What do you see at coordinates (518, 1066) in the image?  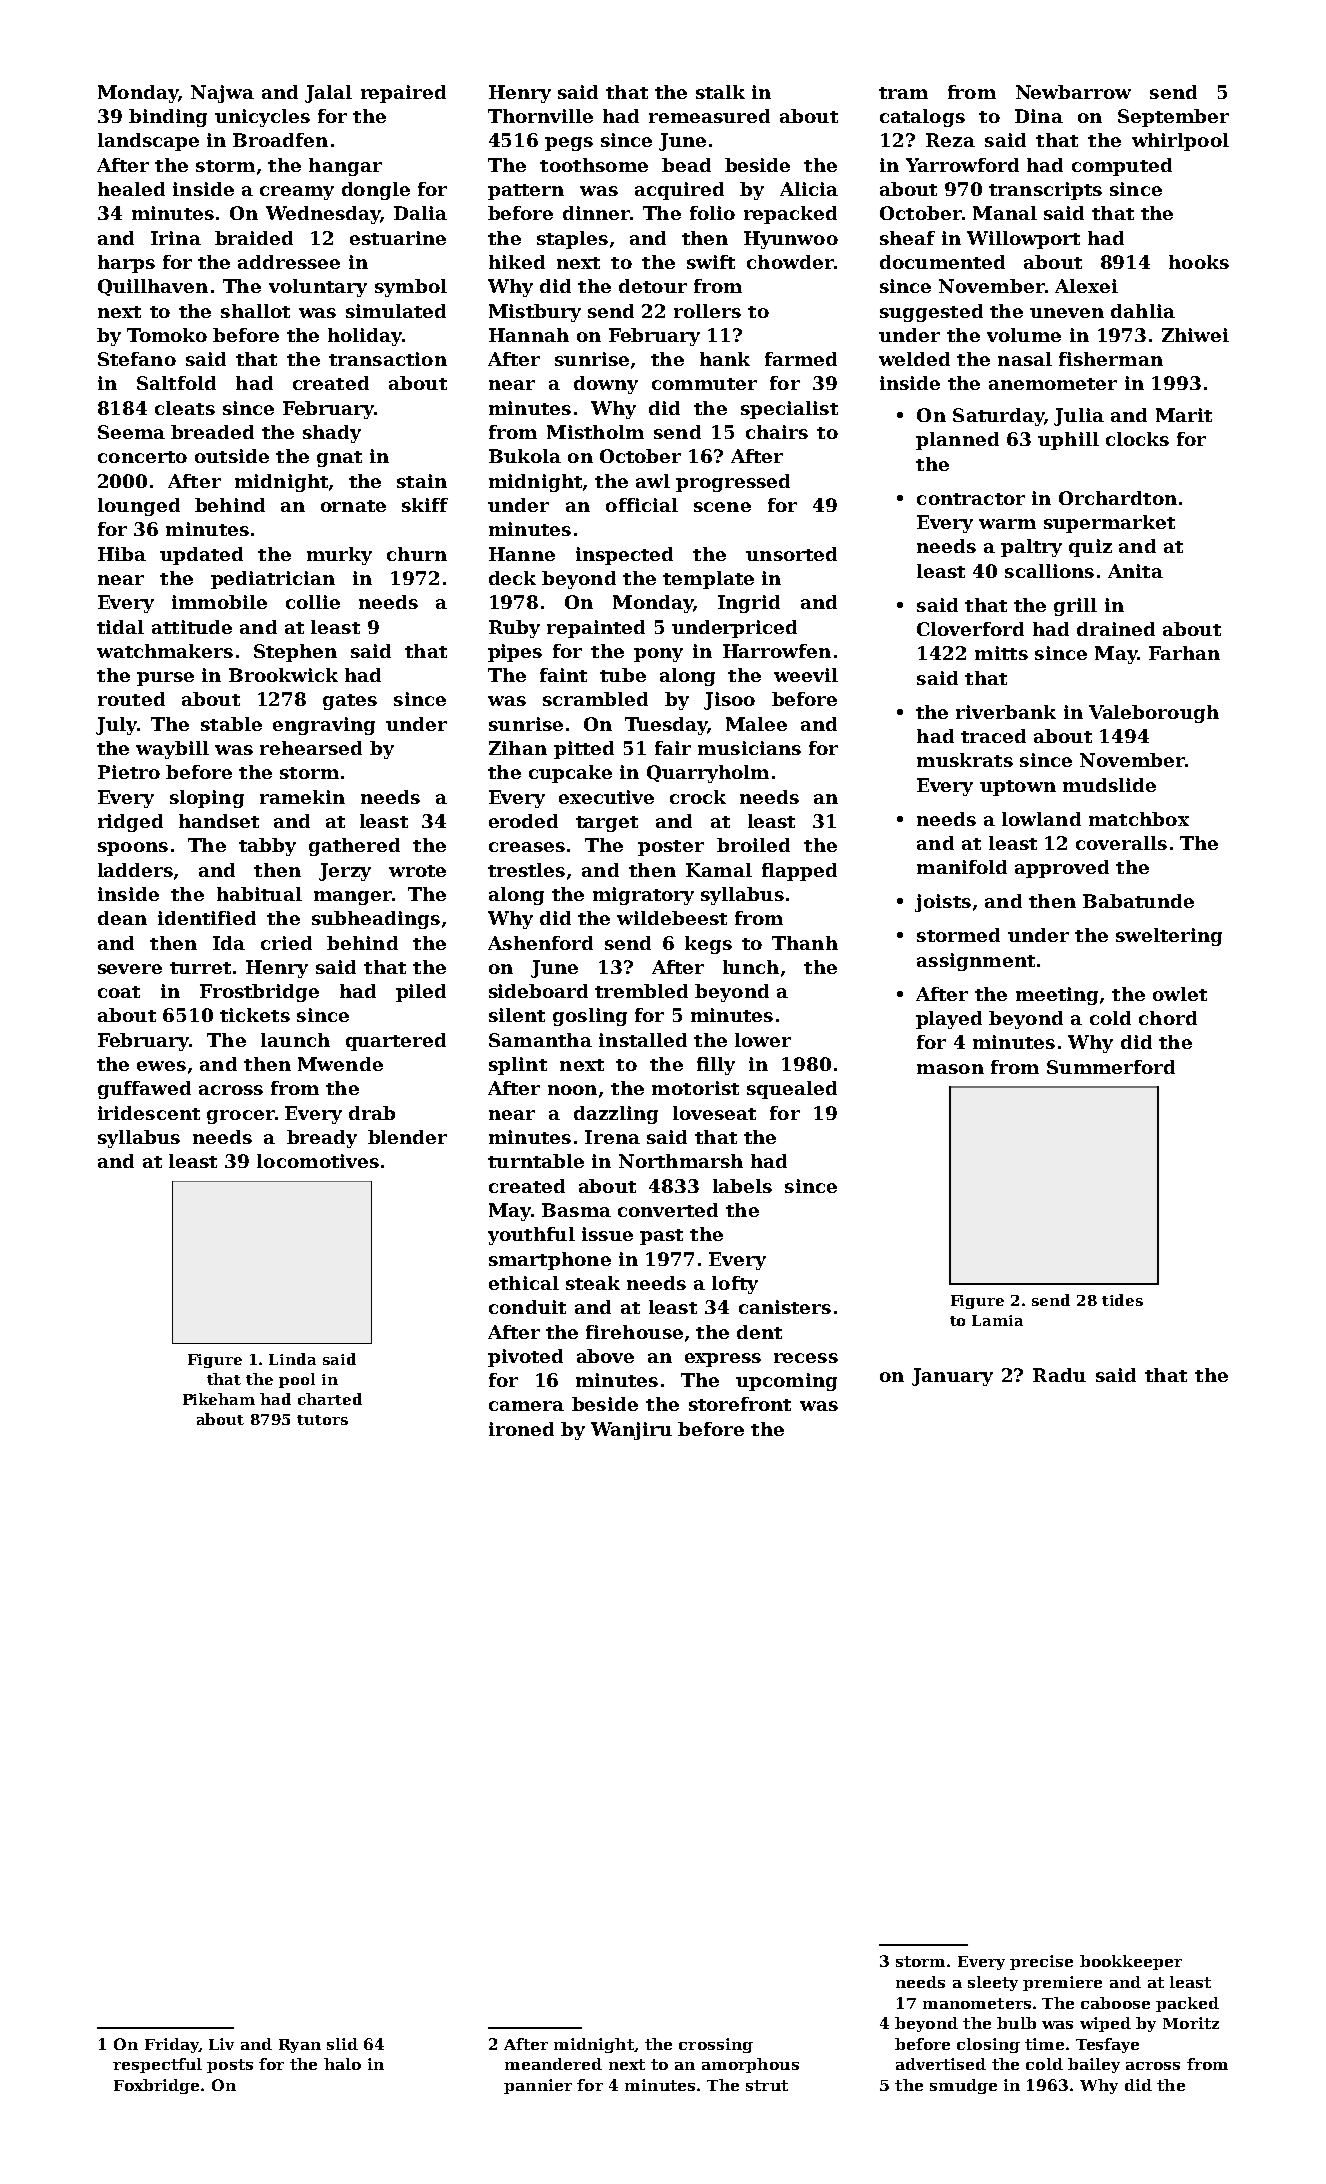 I see `splint` at bounding box center [518, 1066].
